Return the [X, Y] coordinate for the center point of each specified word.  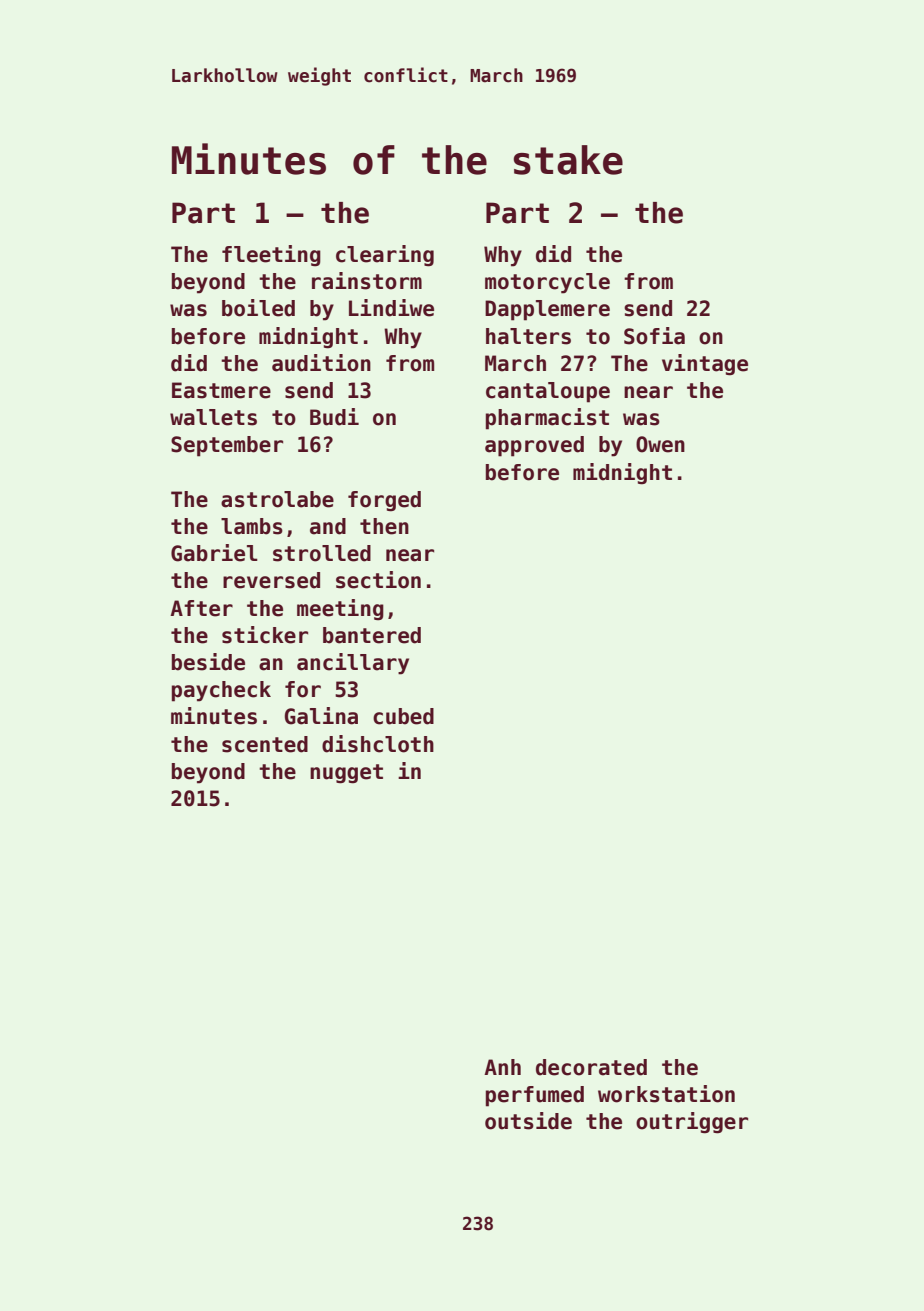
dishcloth [378, 744]
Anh [502, 1067]
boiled [258, 308]
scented [265, 744]
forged [384, 501]
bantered [372, 635]
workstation [666, 1094]
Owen [660, 444]
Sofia [654, 336]
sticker [265, 635]
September [227, 446]
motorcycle [547, 283]
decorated [591, 1067]
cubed [403, 716]
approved [534, 446]
